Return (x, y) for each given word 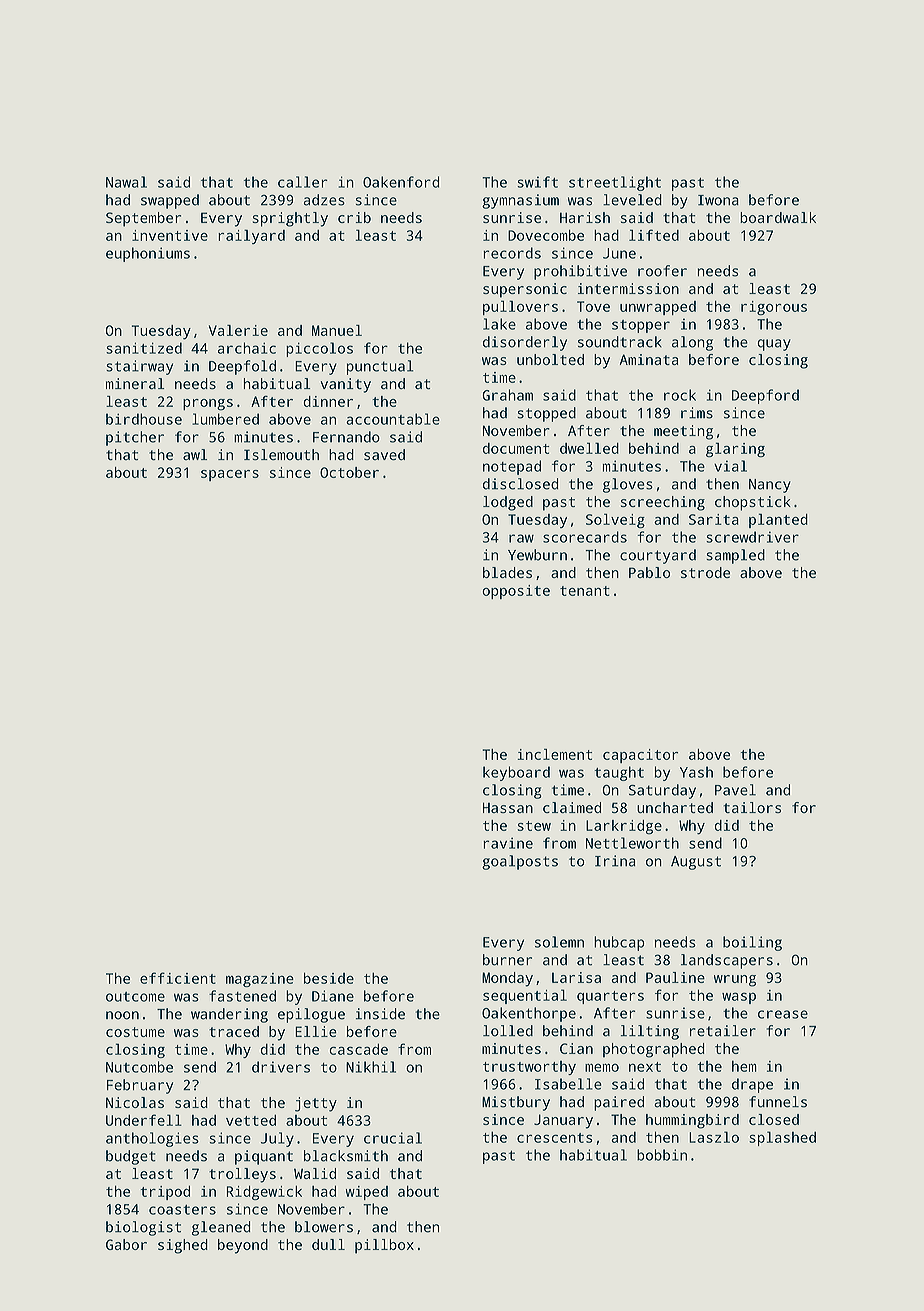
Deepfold (242, 367)
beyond (243, 1246)
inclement (555, 754)
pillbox (384, 1246)
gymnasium (520, 201)
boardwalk (778, 217)
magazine (260, 980)
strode (705, 572)
